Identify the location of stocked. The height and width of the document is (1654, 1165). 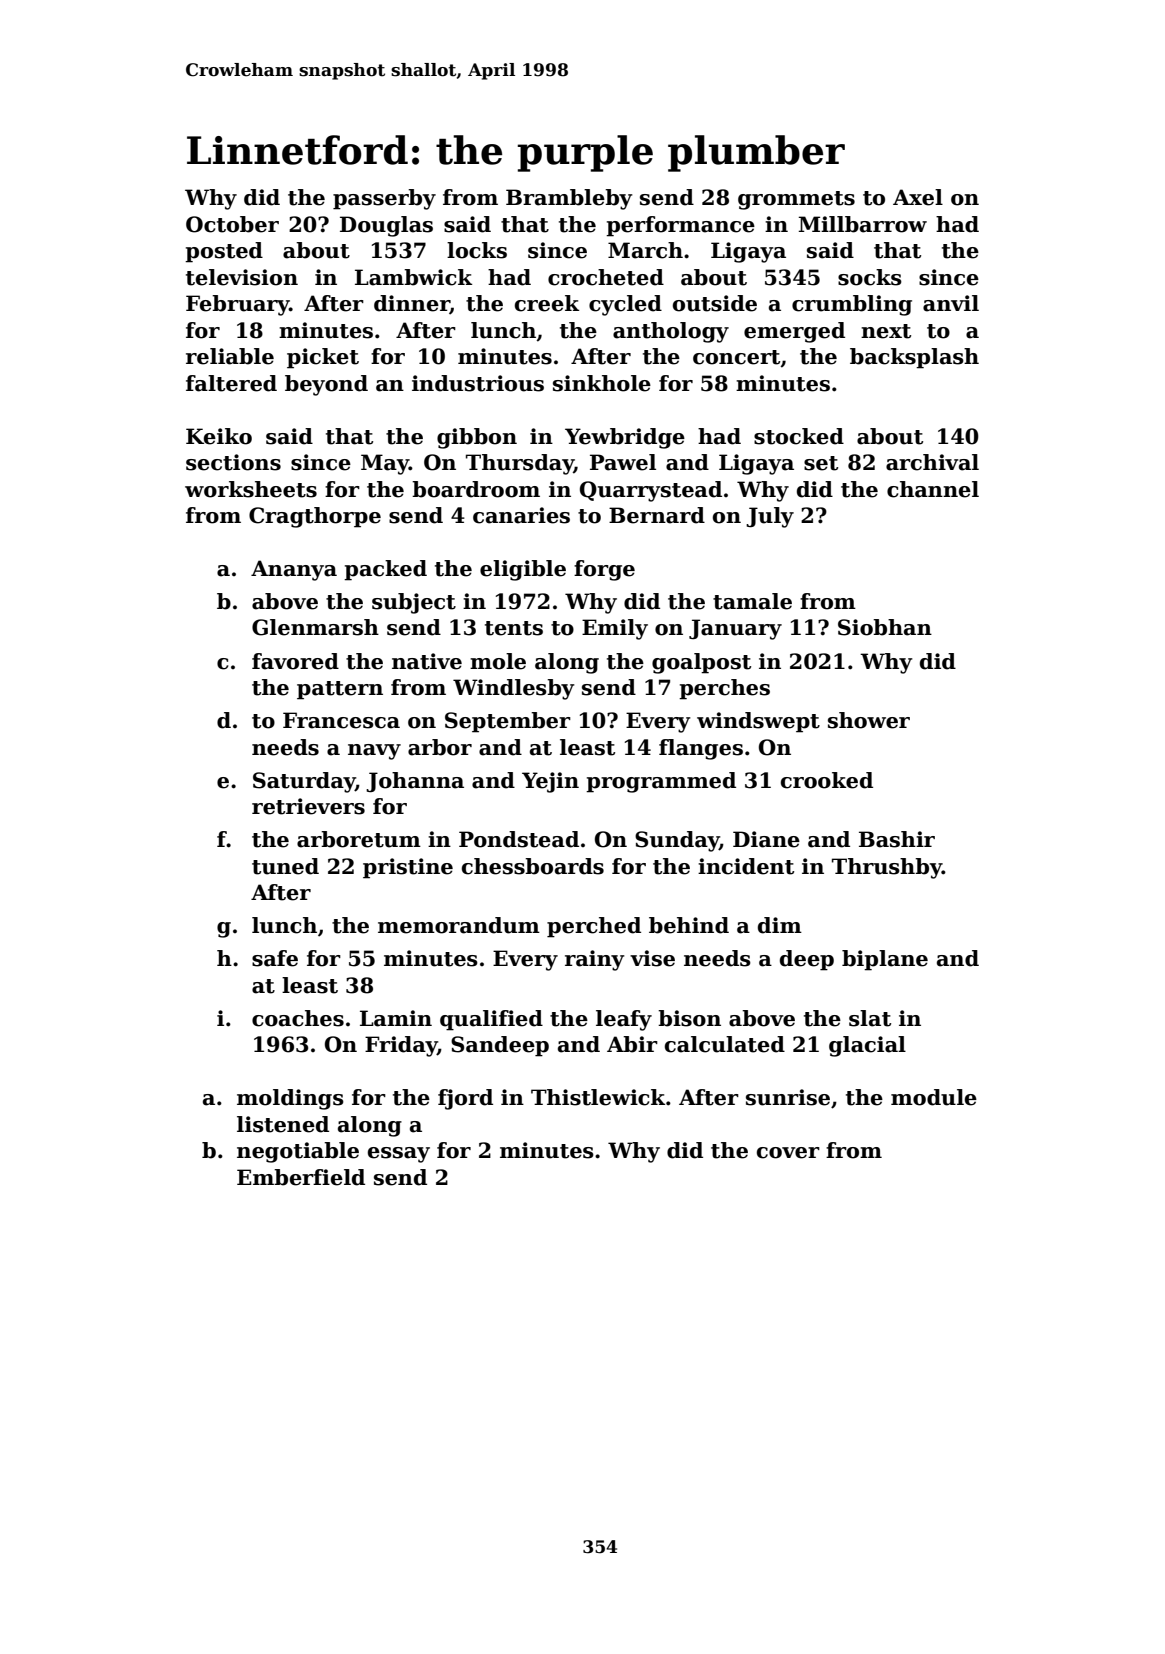
(799, 436).
